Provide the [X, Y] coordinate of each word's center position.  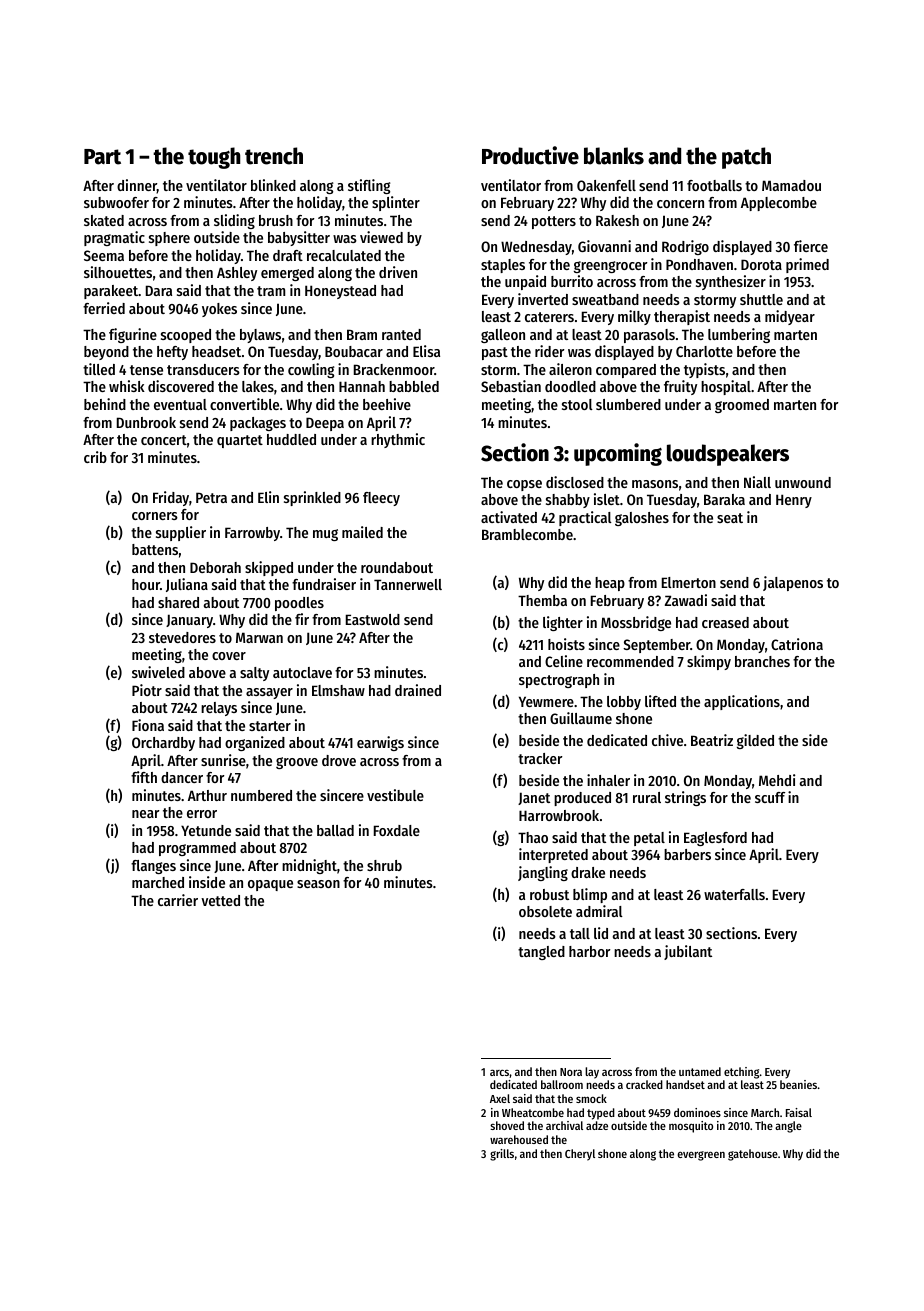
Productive [530, 155]
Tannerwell [408, 584]
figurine [133, 335]
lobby [624, 703]
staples [503, 266]
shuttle [761, 299]
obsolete [545, 911]
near [145, 814]
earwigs [380, 743]
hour [146, 584]
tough [214, 158]
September [656, 646]
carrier [178, 900]
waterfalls [734, 894]
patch [746, 158]
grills [502, 1155]
